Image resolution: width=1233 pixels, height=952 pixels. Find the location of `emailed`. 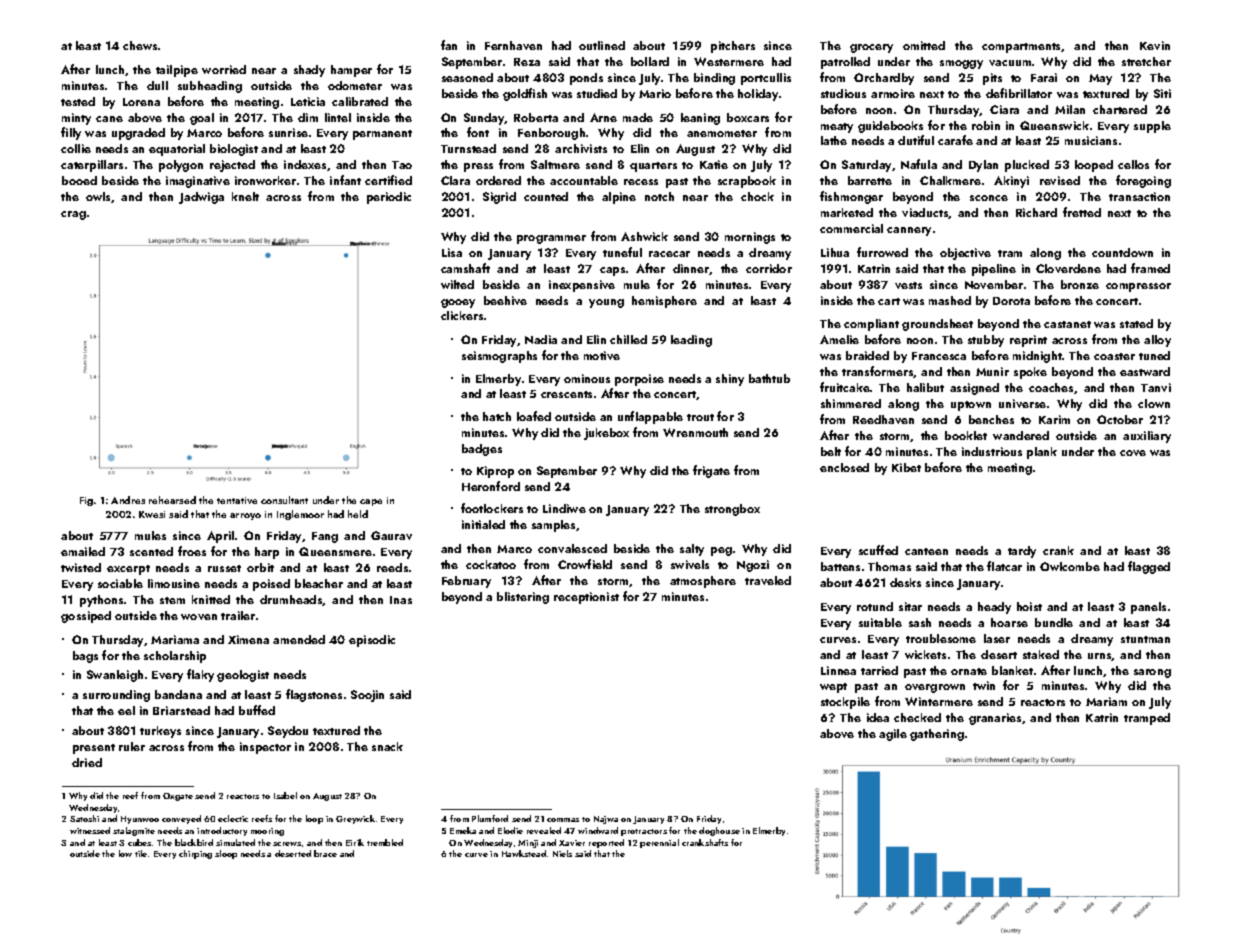

emailed is located at coordinates (83, 551).
